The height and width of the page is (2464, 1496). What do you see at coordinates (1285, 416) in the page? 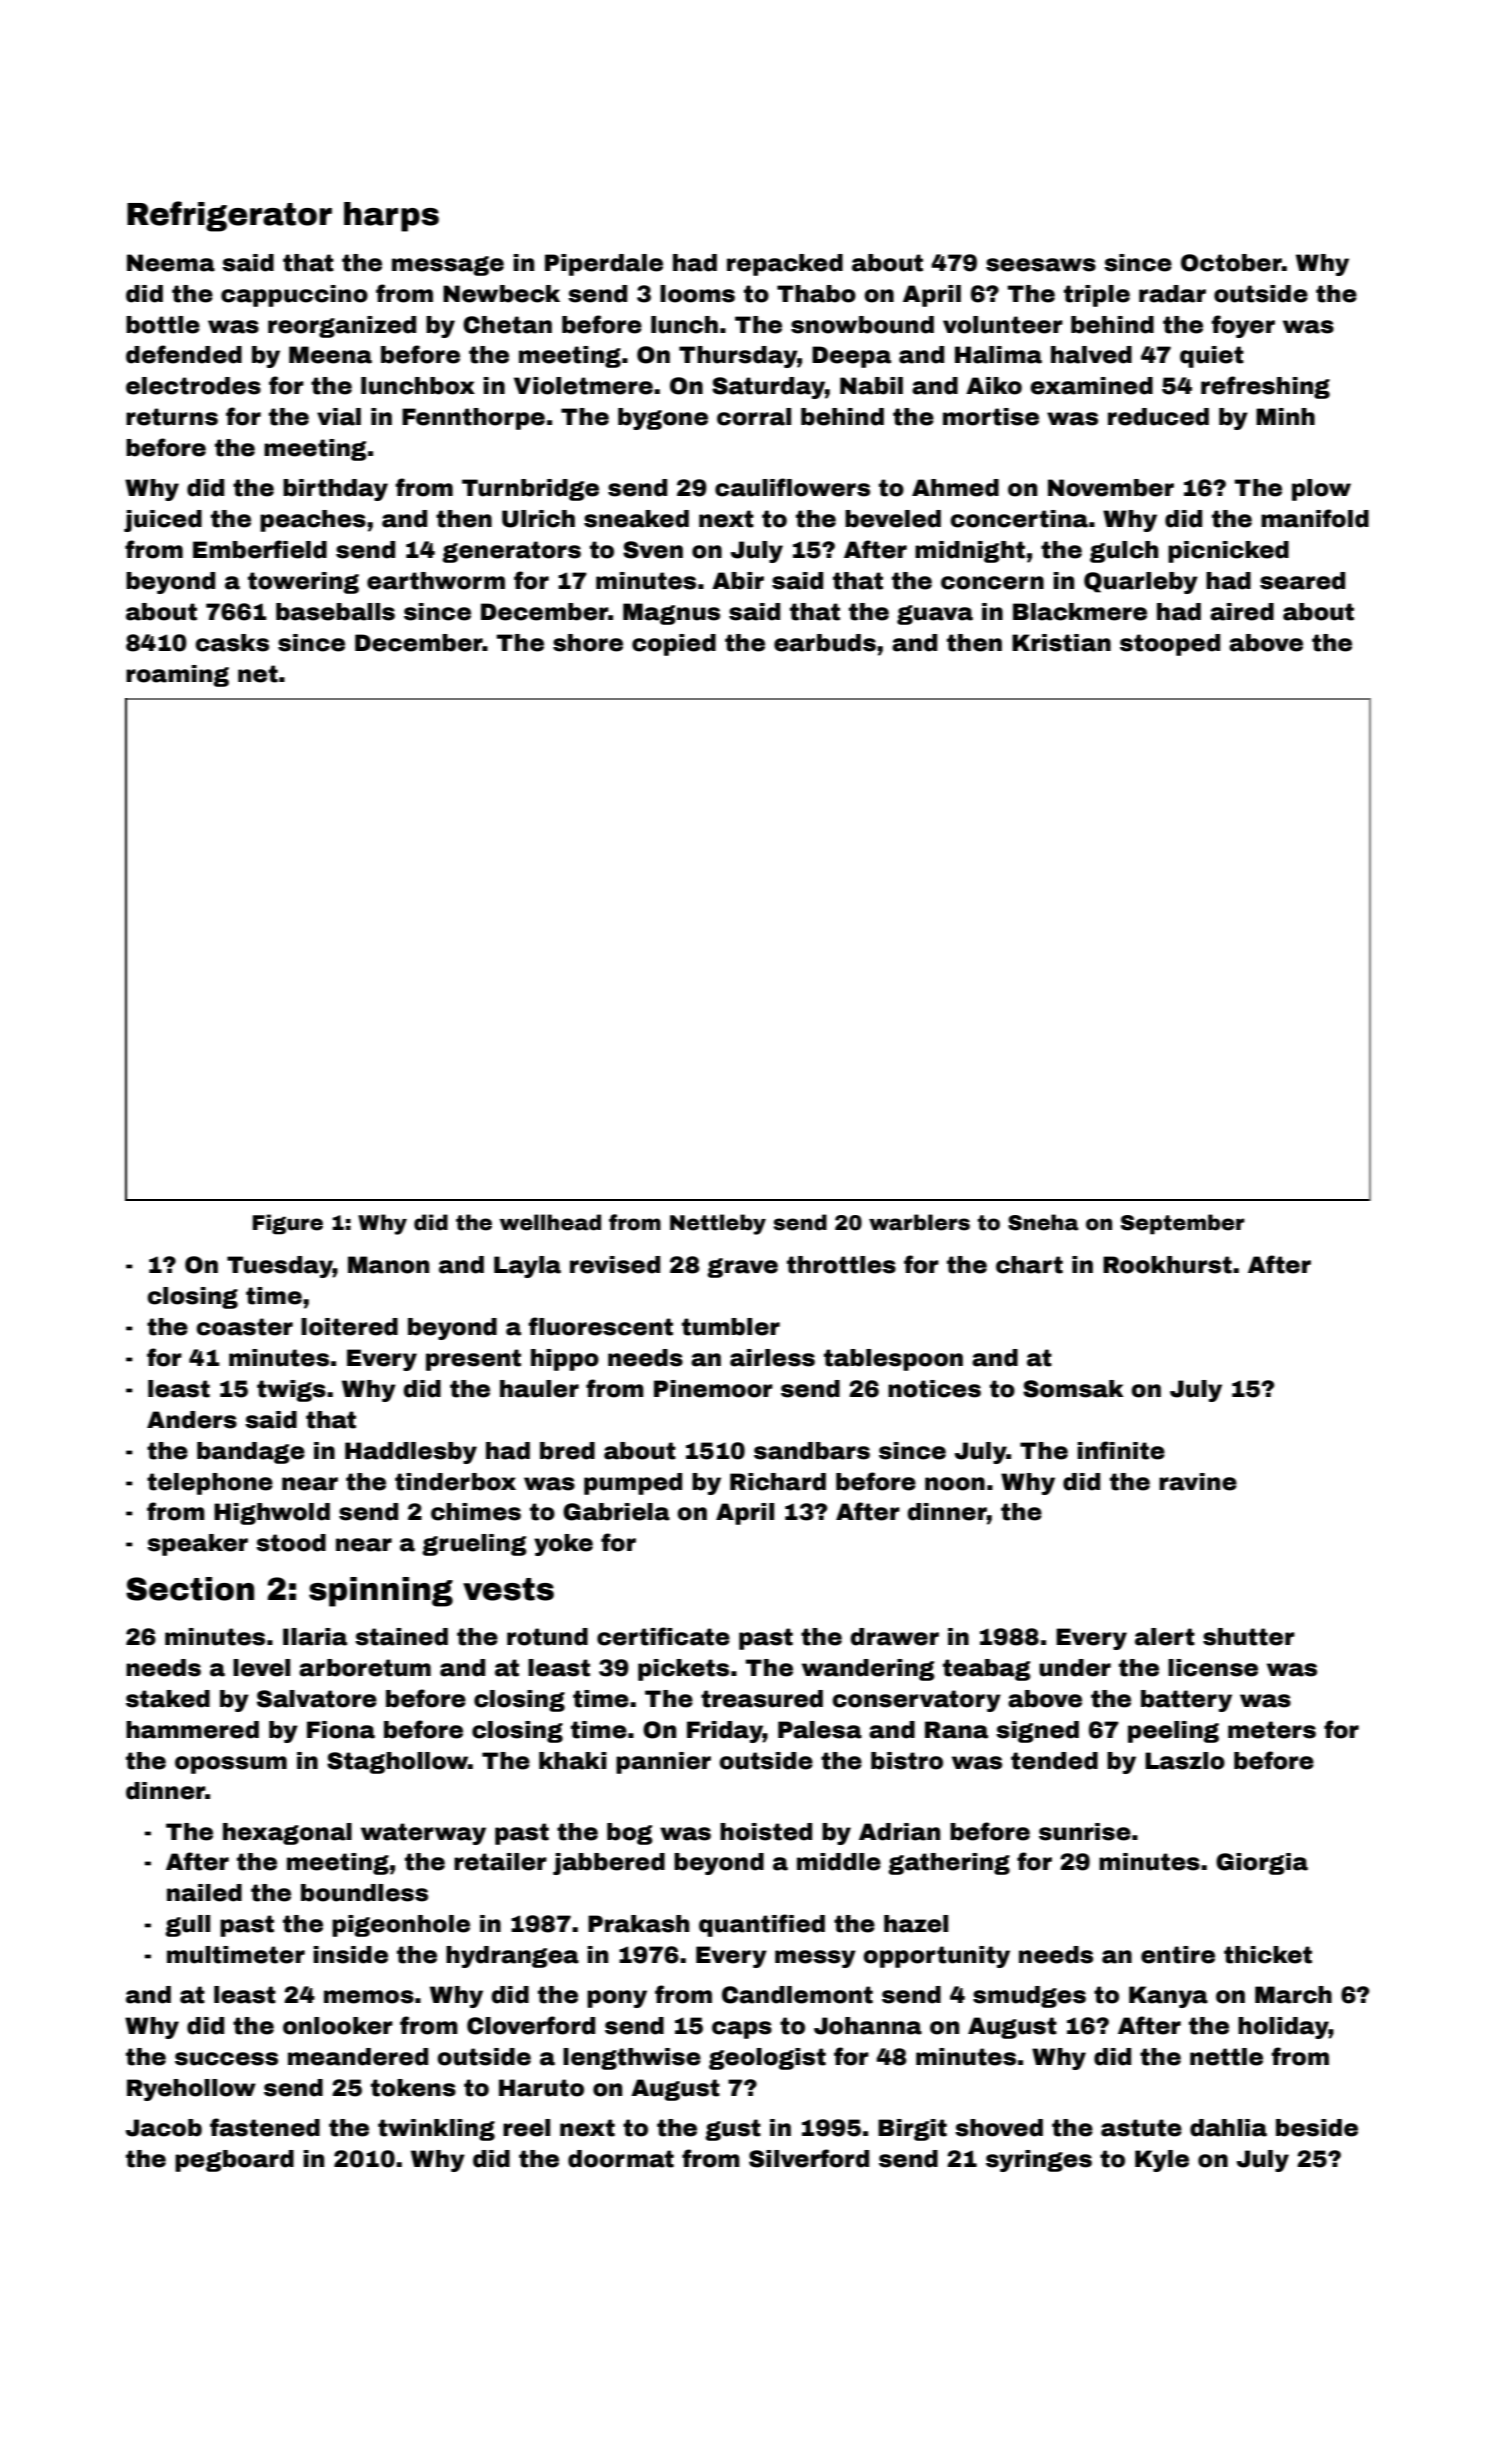
I see `Minh` at bounding box center [1285, 416].
